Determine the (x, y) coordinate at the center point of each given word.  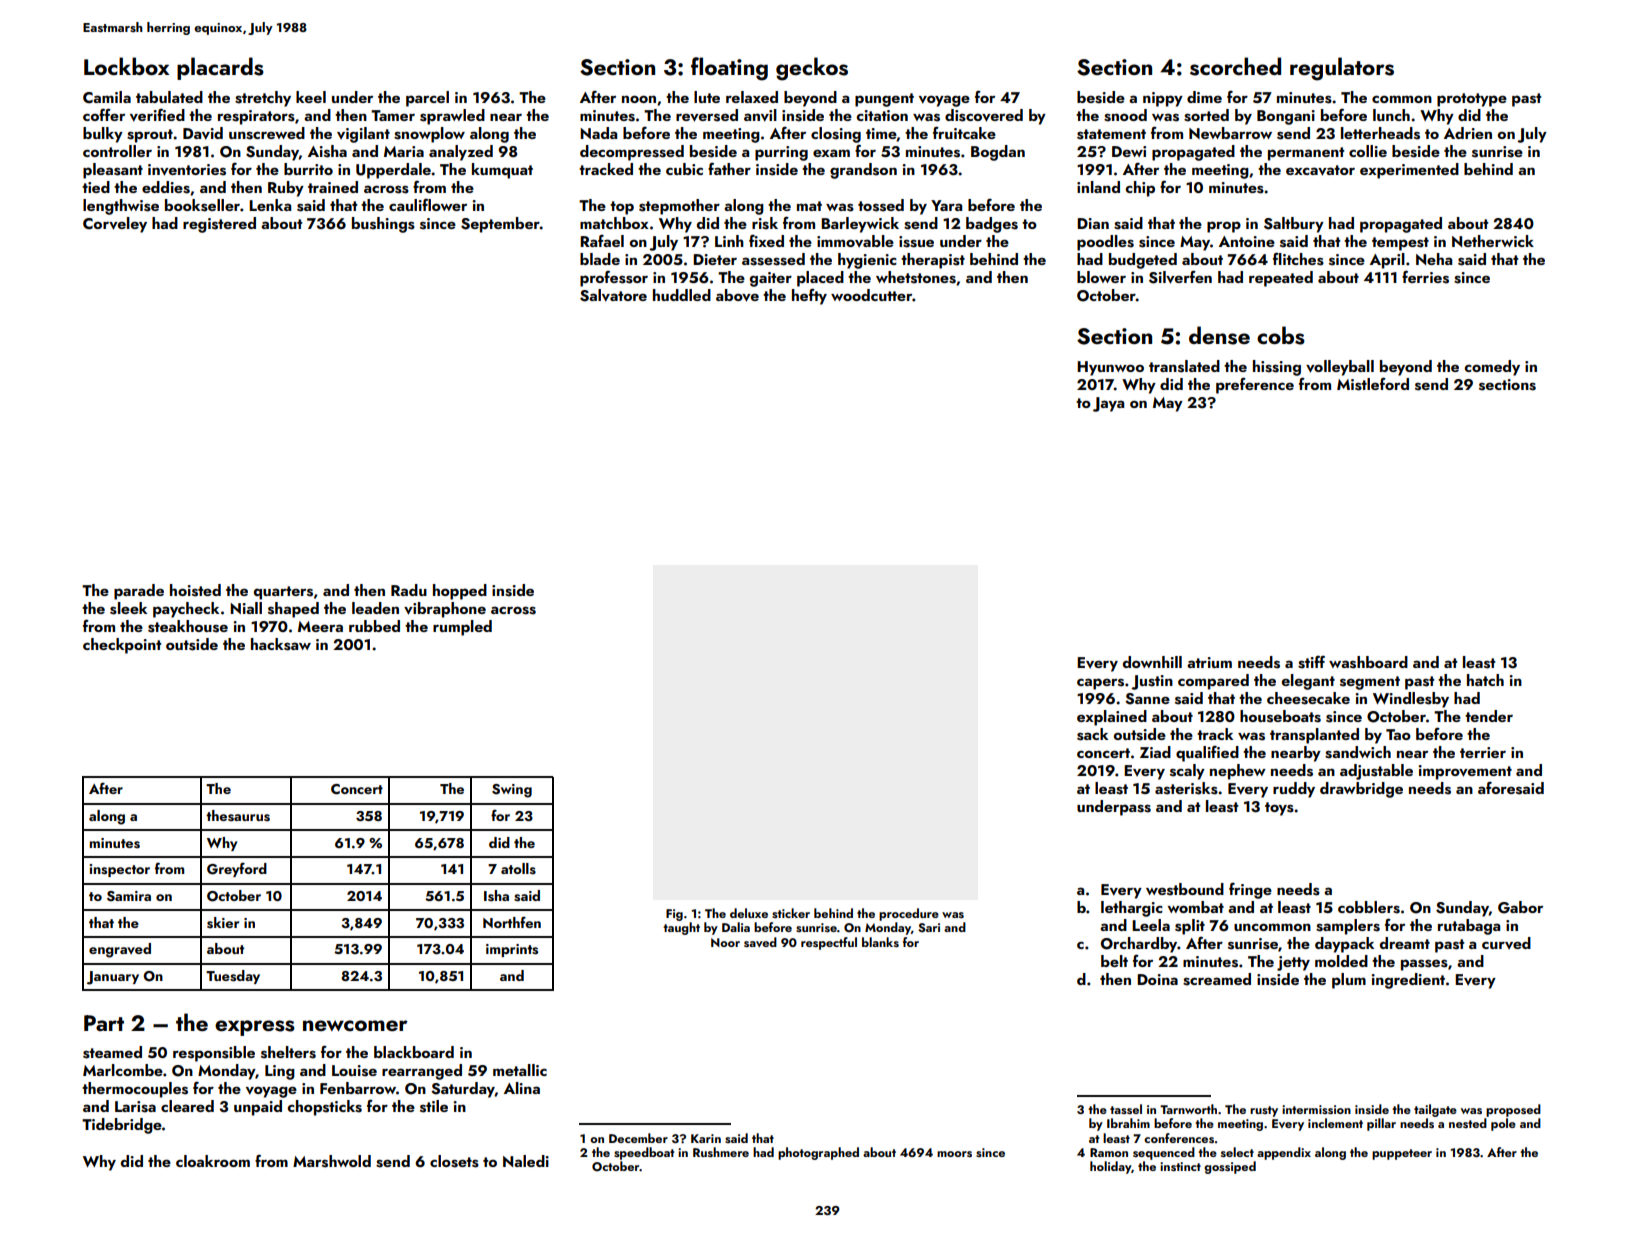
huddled (682, 295)
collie (1368, 151)
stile (434, 1106)
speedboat (644, 1153)
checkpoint (122, 646)
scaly (1187, 772)
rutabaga (1469, 927)
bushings (383, 225)
